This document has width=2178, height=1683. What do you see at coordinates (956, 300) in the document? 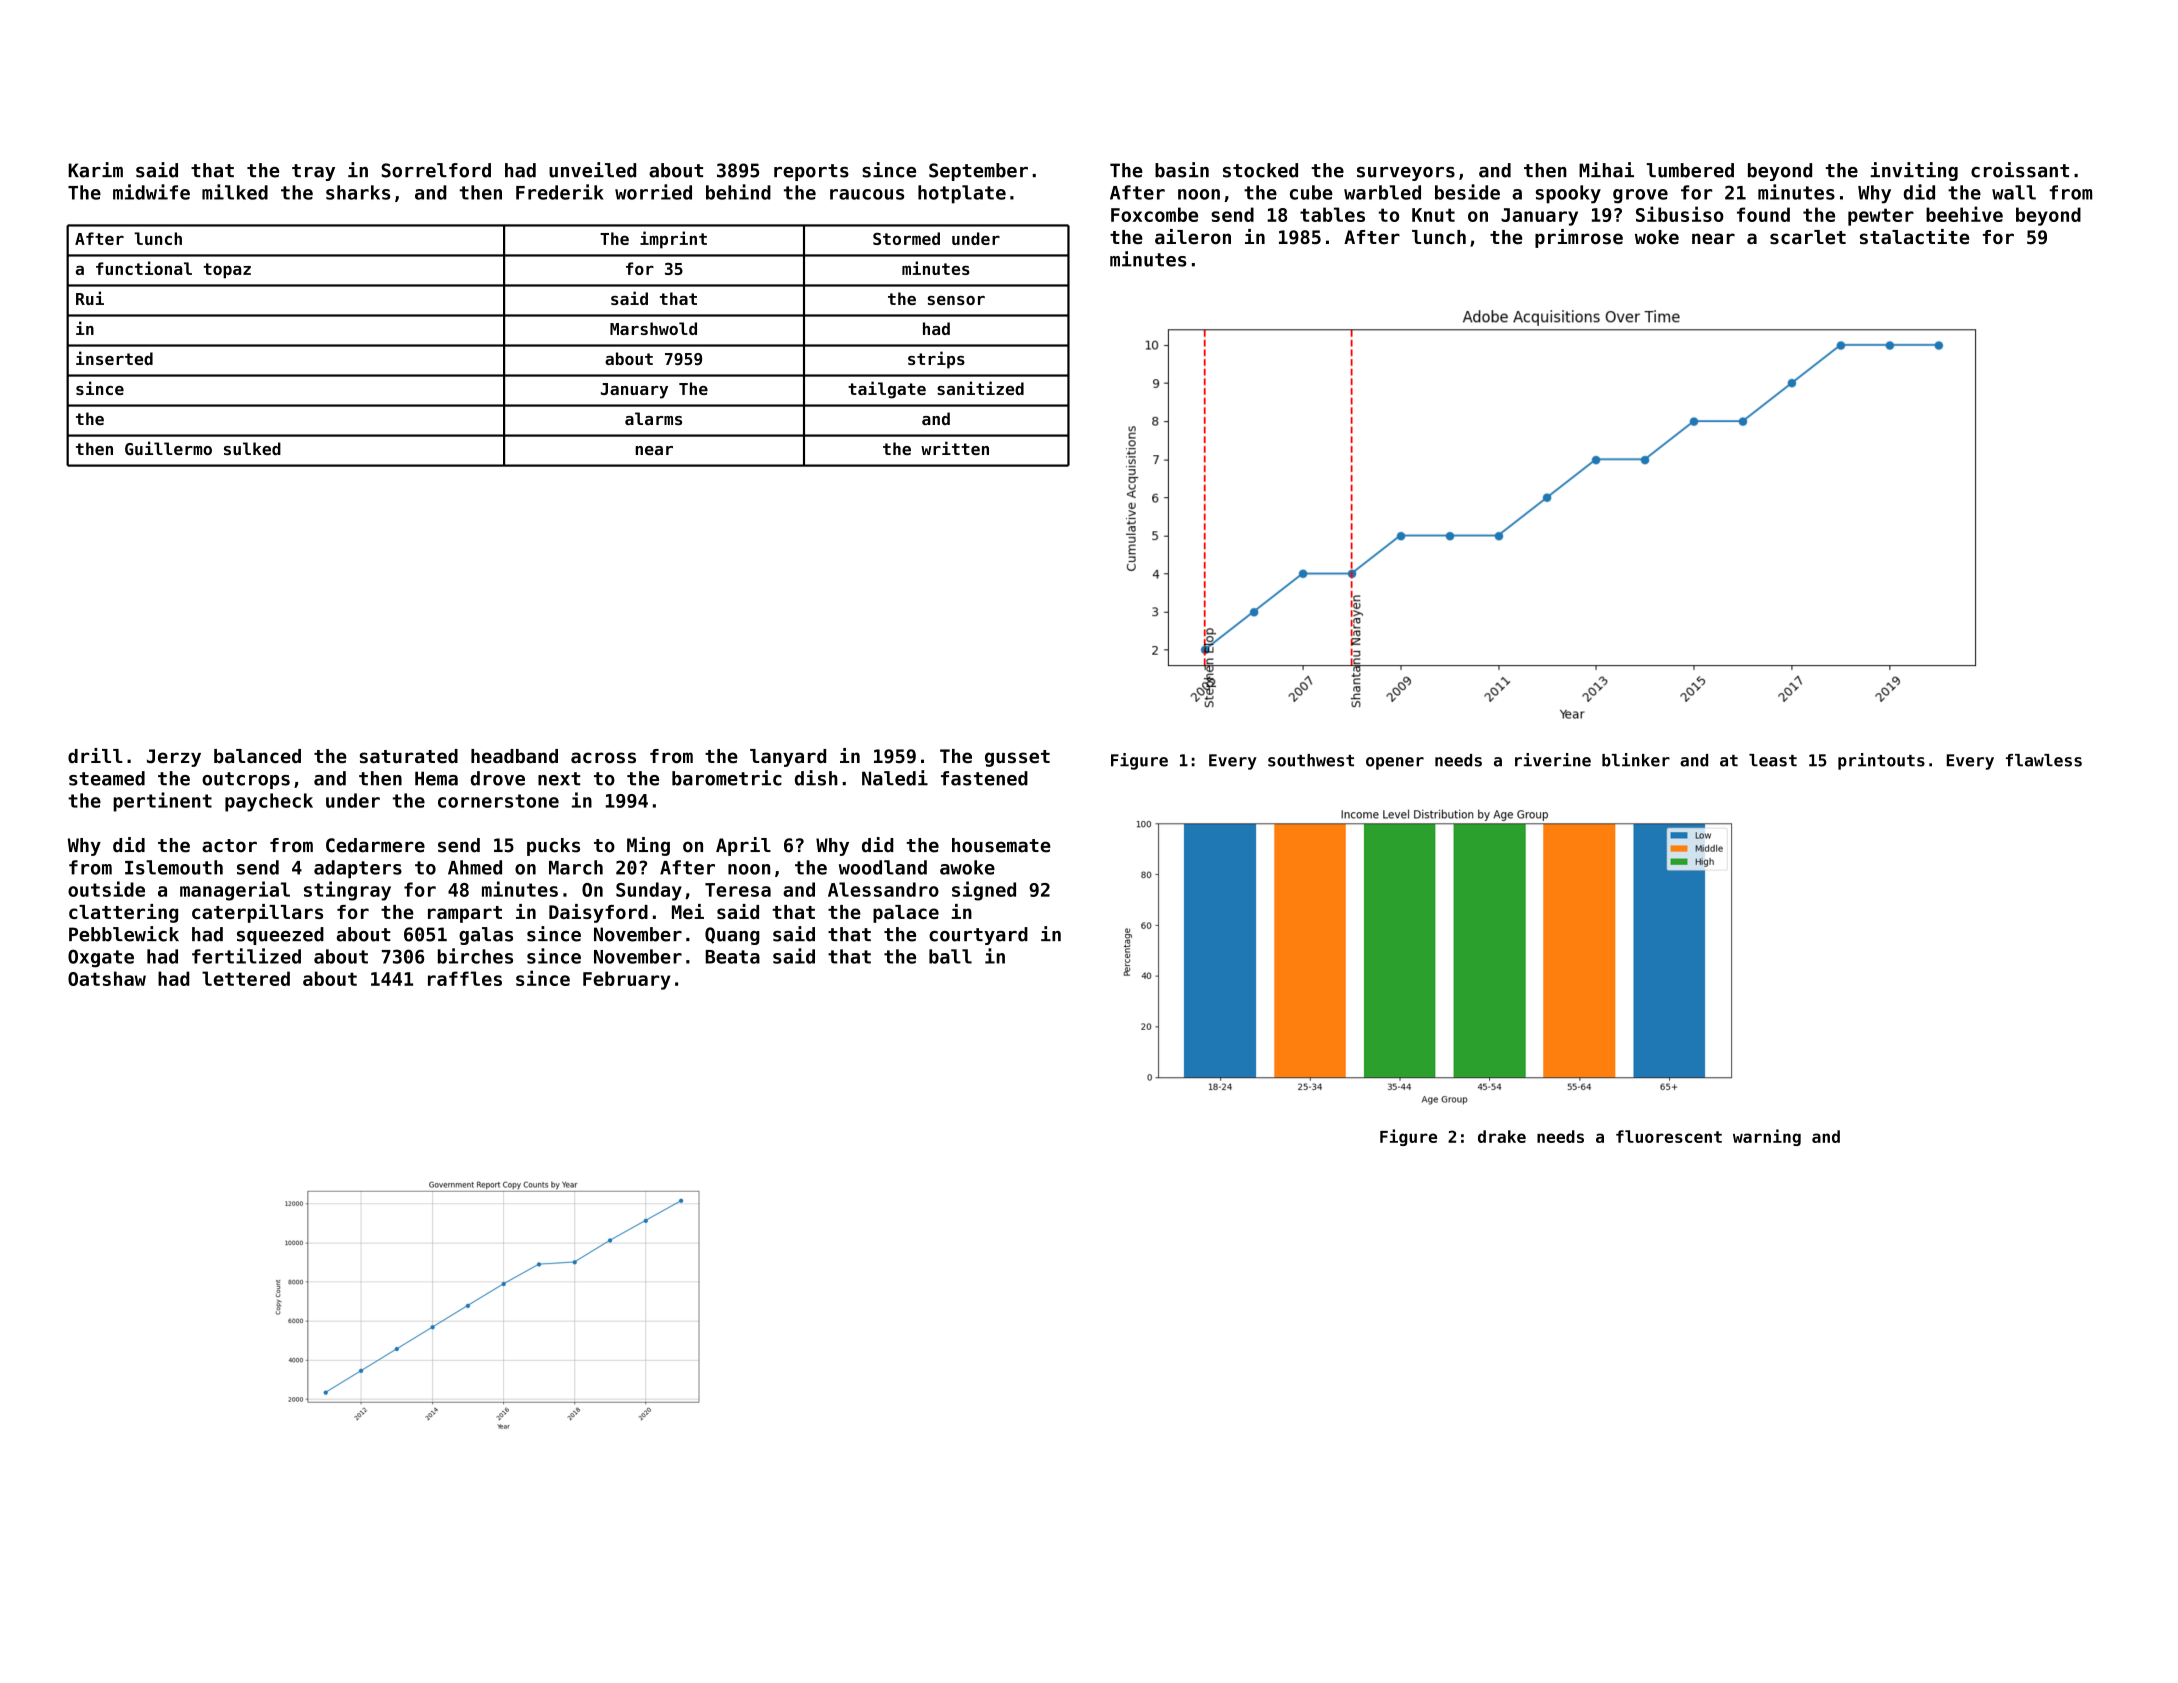
I see `sensor` at bounding box center [956, 300].
